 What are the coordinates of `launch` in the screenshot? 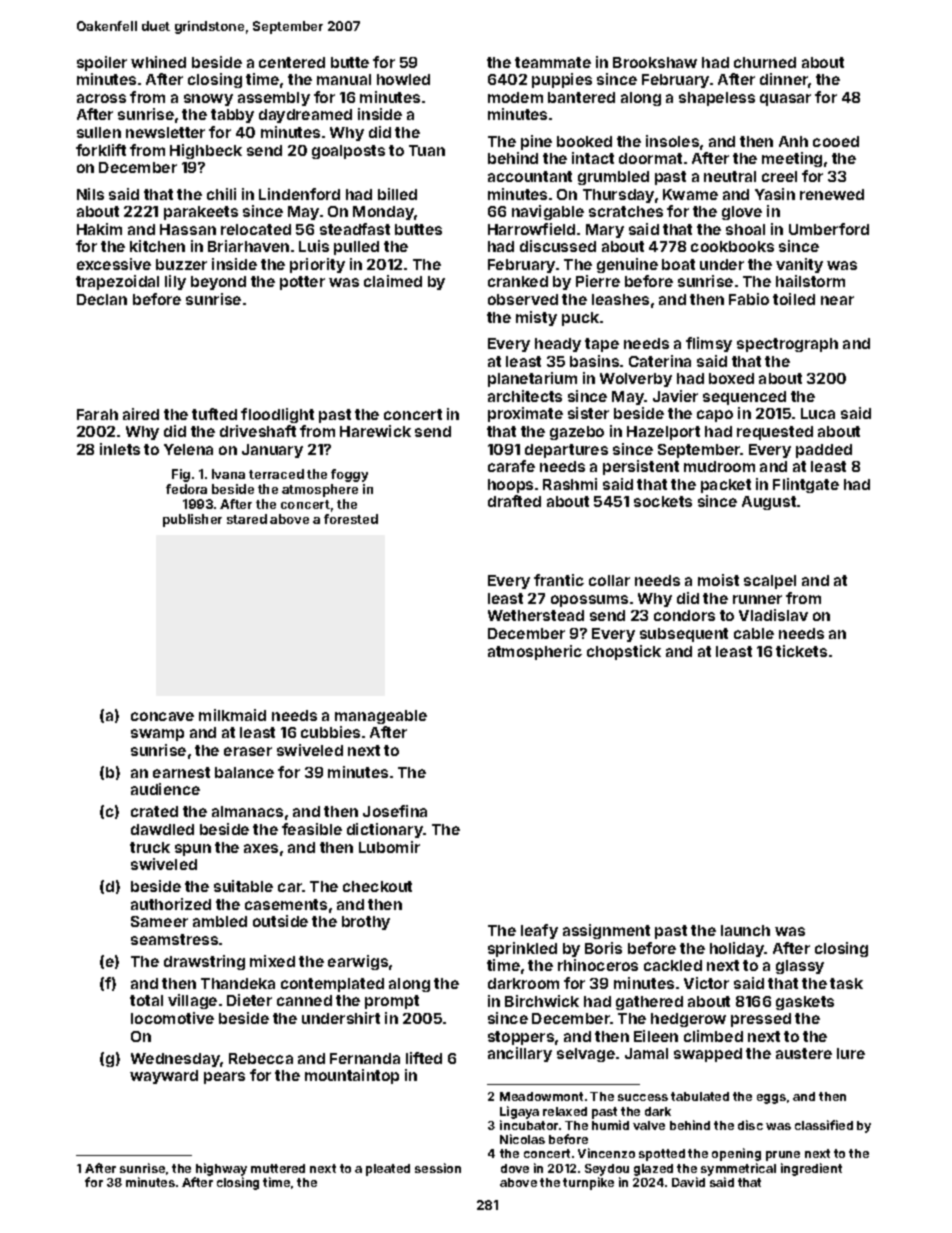 It's located at (745, 930).
